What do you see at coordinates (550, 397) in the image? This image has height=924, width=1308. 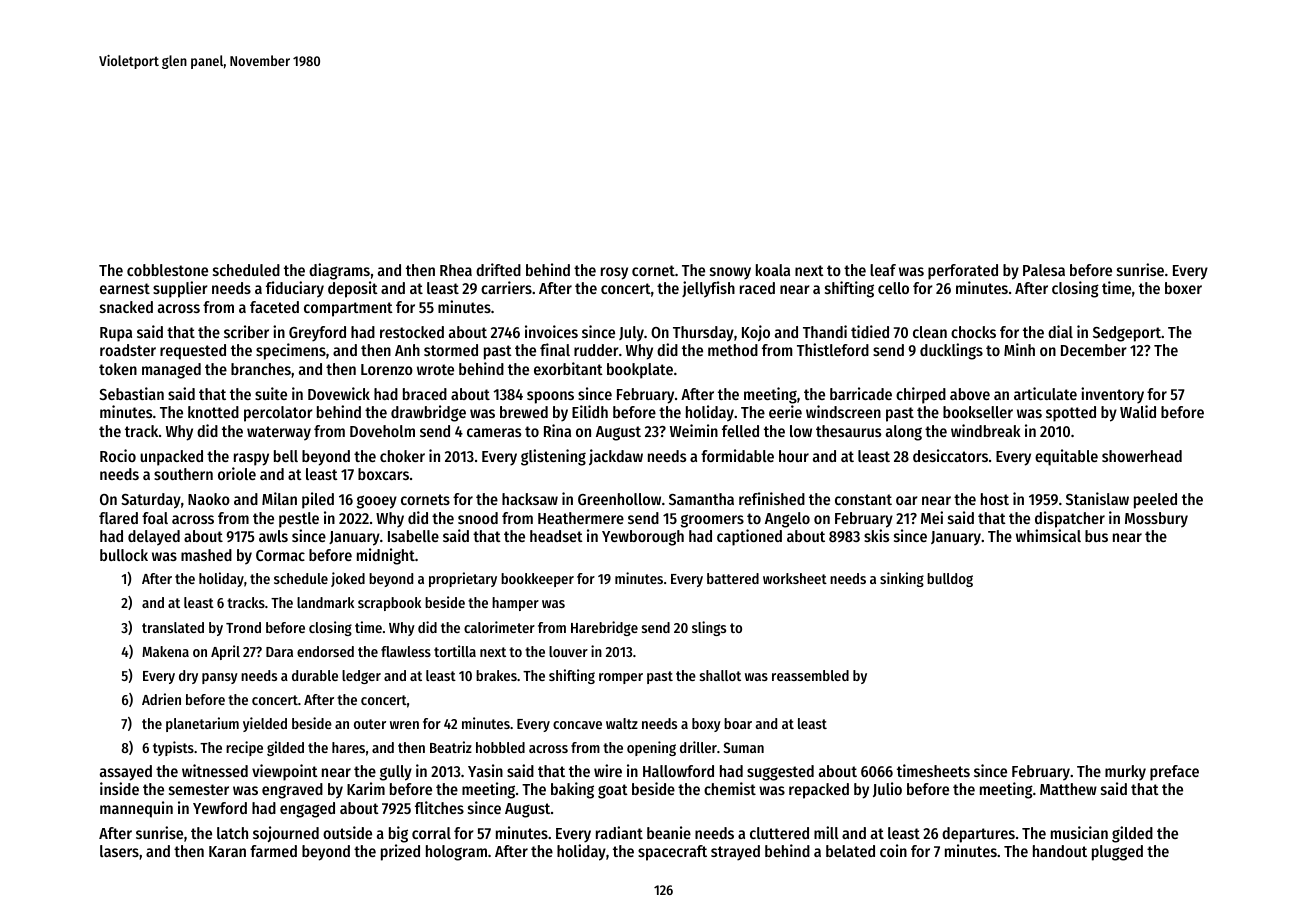 I see `spoons` at bounding box center [550, 397].
